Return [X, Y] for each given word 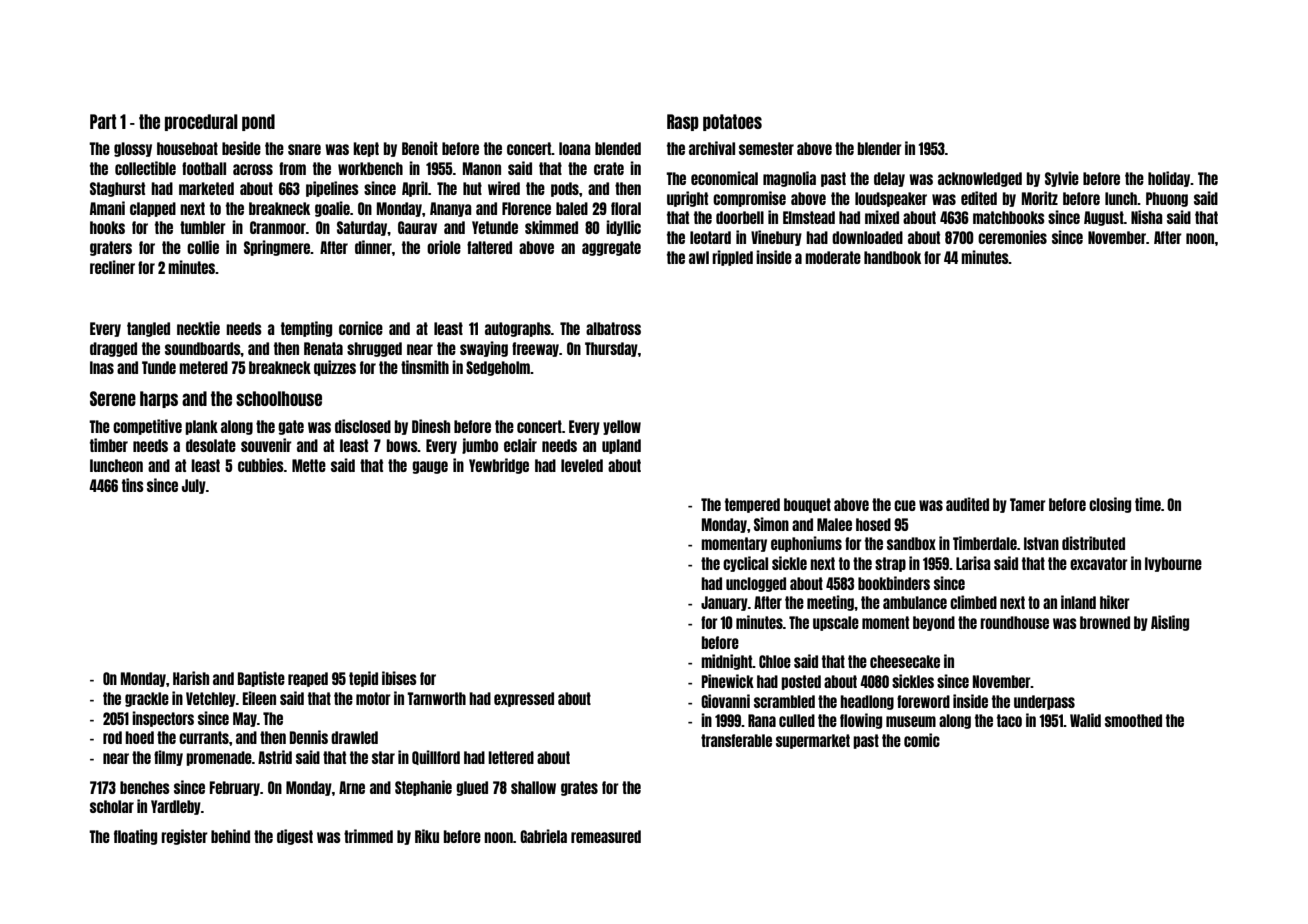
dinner [373, 247]
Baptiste [261, 679]
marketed [206, 188]
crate [609, 168]
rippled [732, 258]
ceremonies [1012, 237]
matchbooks [1009, 217]
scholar [112, 806]
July [194, 486]
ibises [399, 678]
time [1148, 504]
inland [1078, 602]
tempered [752, 505]
